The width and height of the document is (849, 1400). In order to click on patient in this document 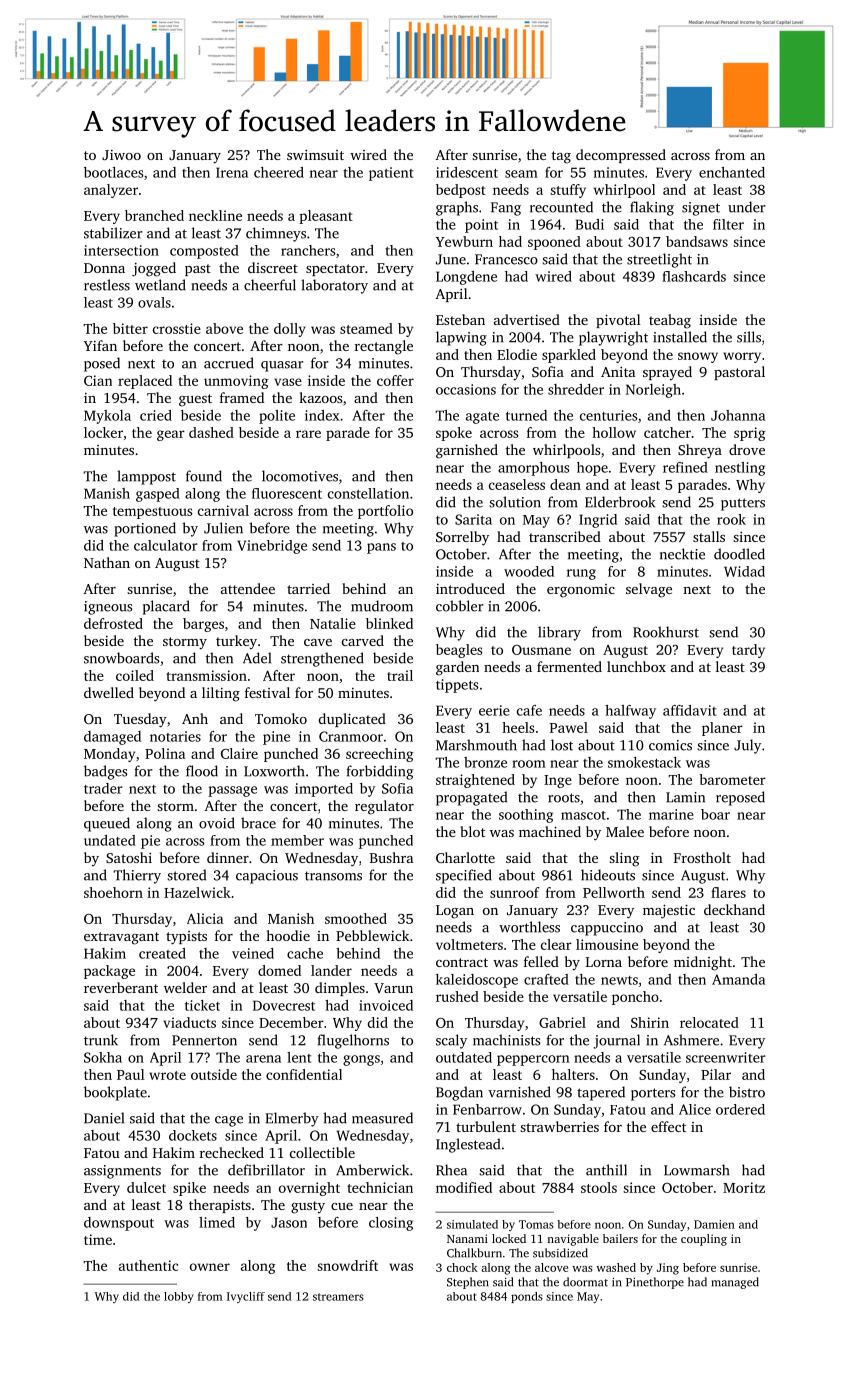, I will do `click(391, 174)`.
